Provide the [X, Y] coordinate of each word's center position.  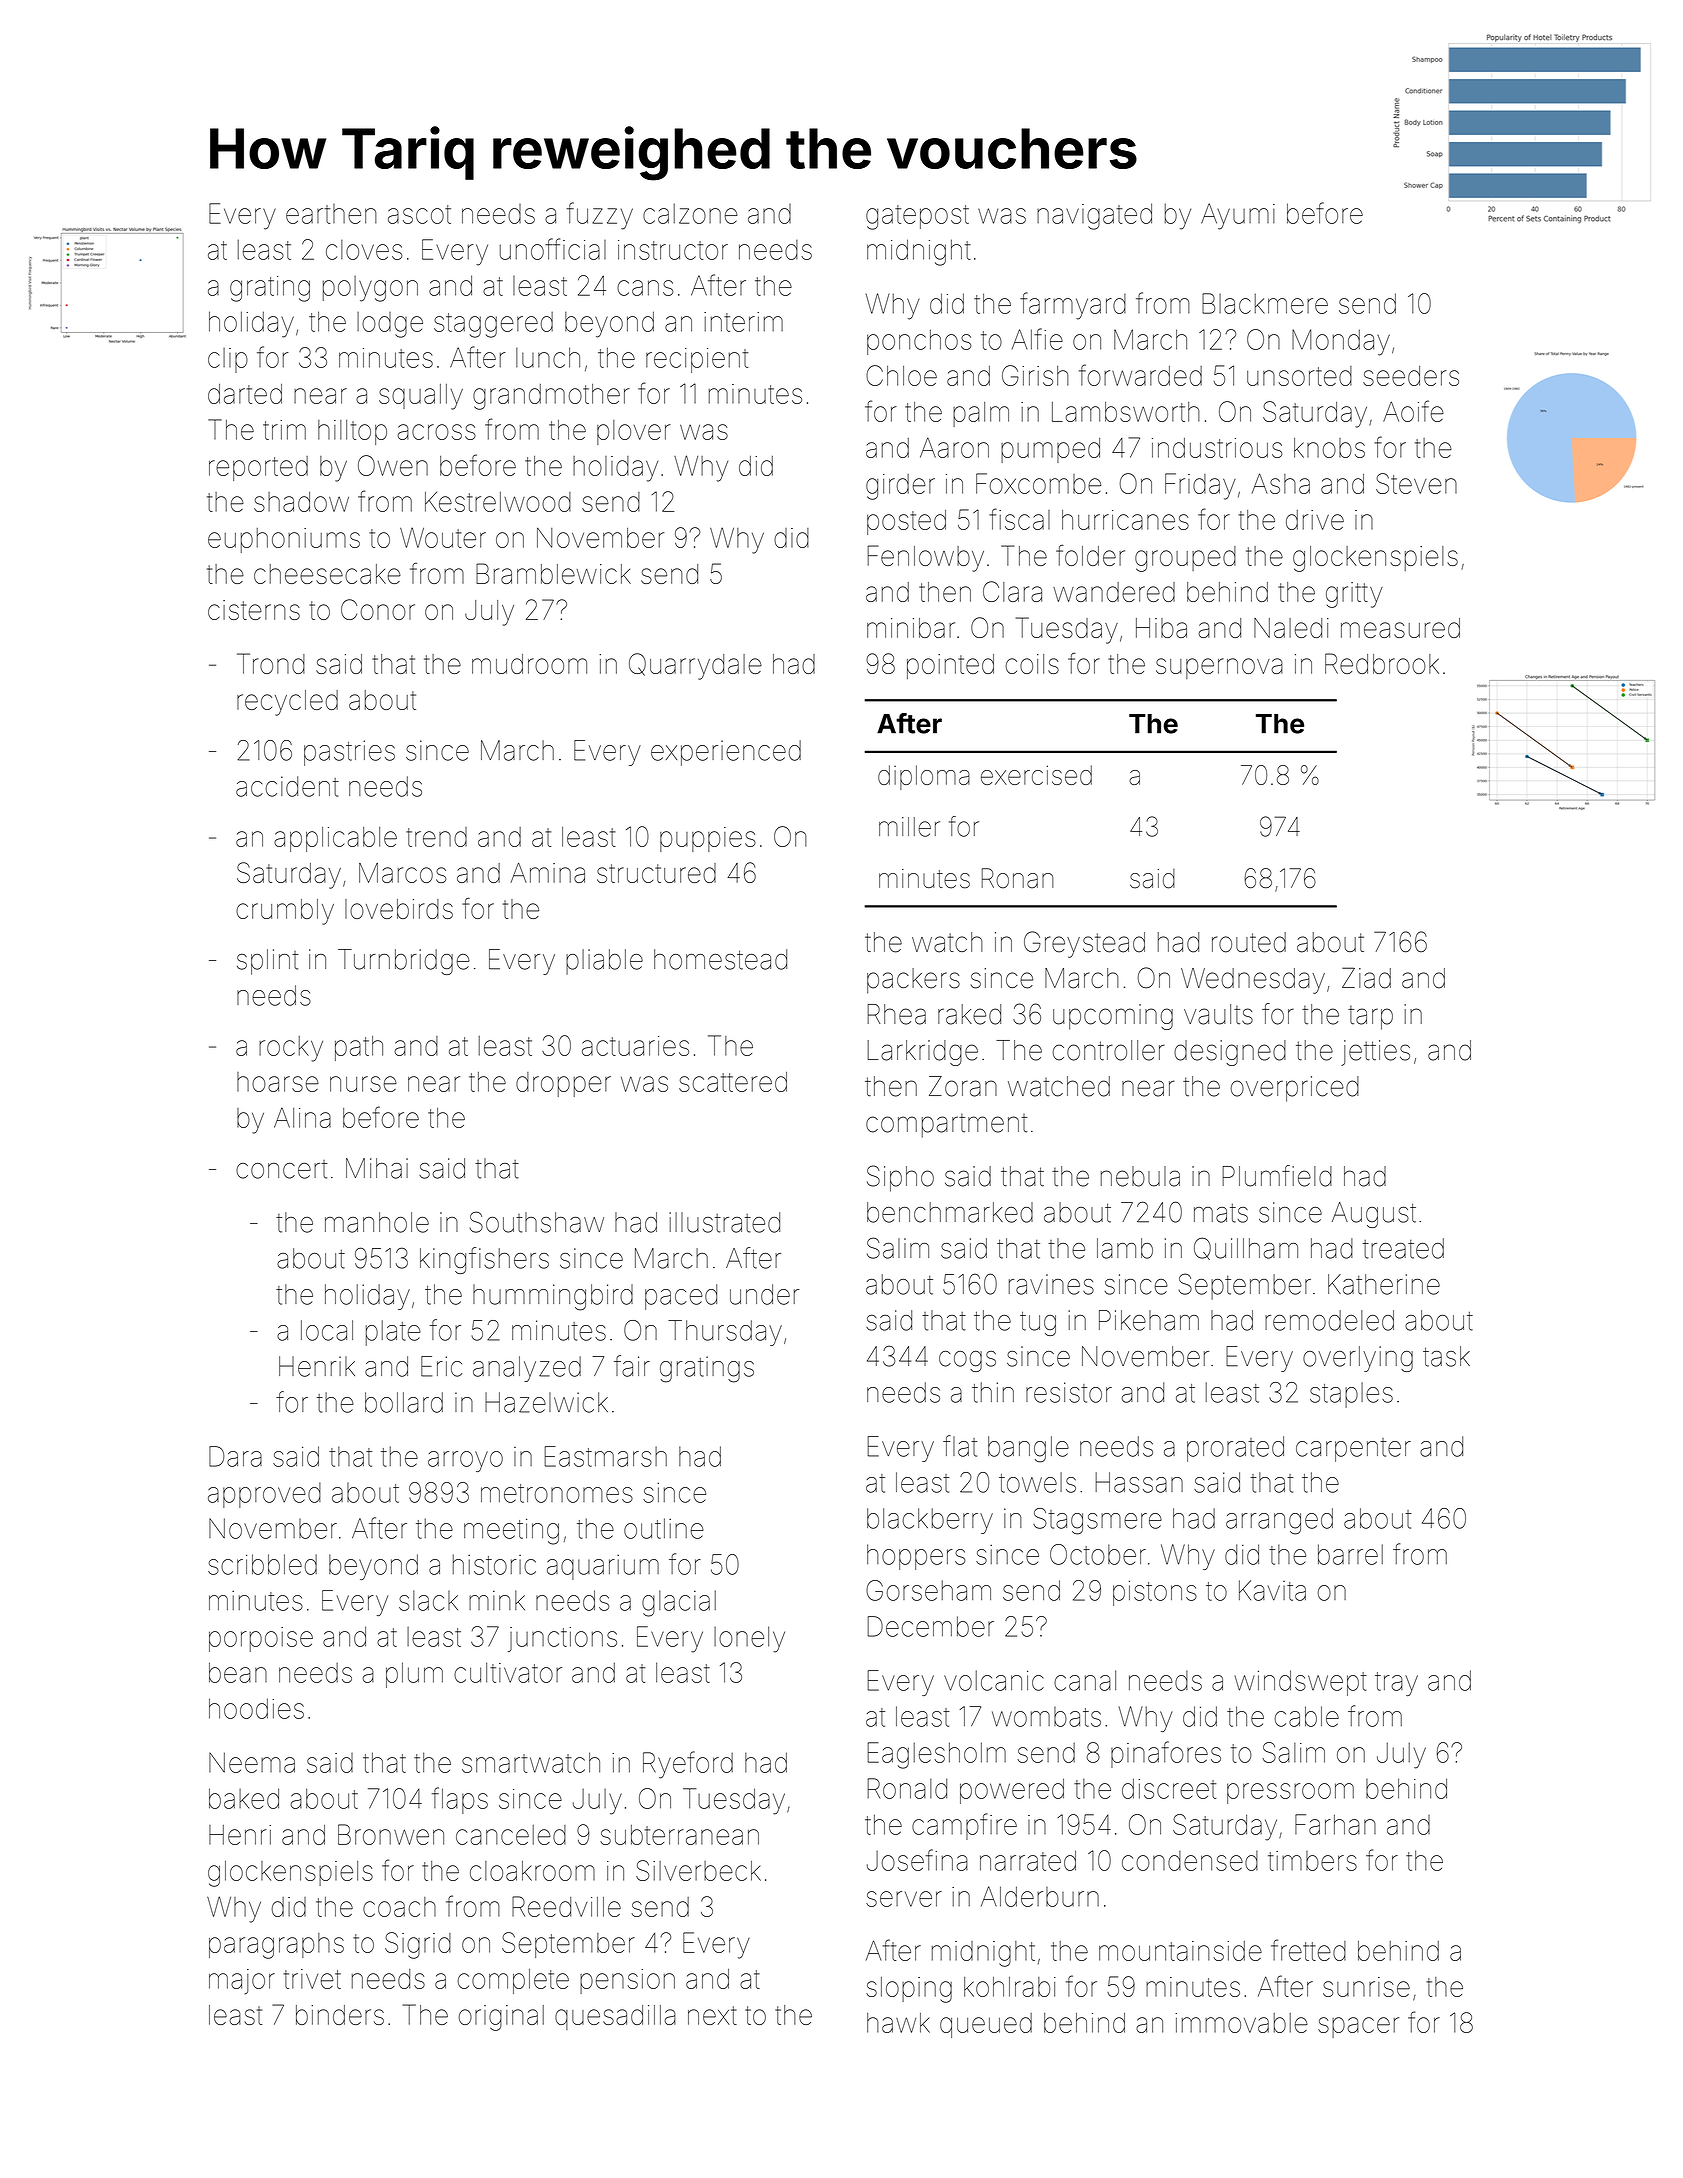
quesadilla [615, 2017]
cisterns [254, 610]
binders [340, 2015]
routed [1249, 942]
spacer [1358, 2027]
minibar [911, 628]
